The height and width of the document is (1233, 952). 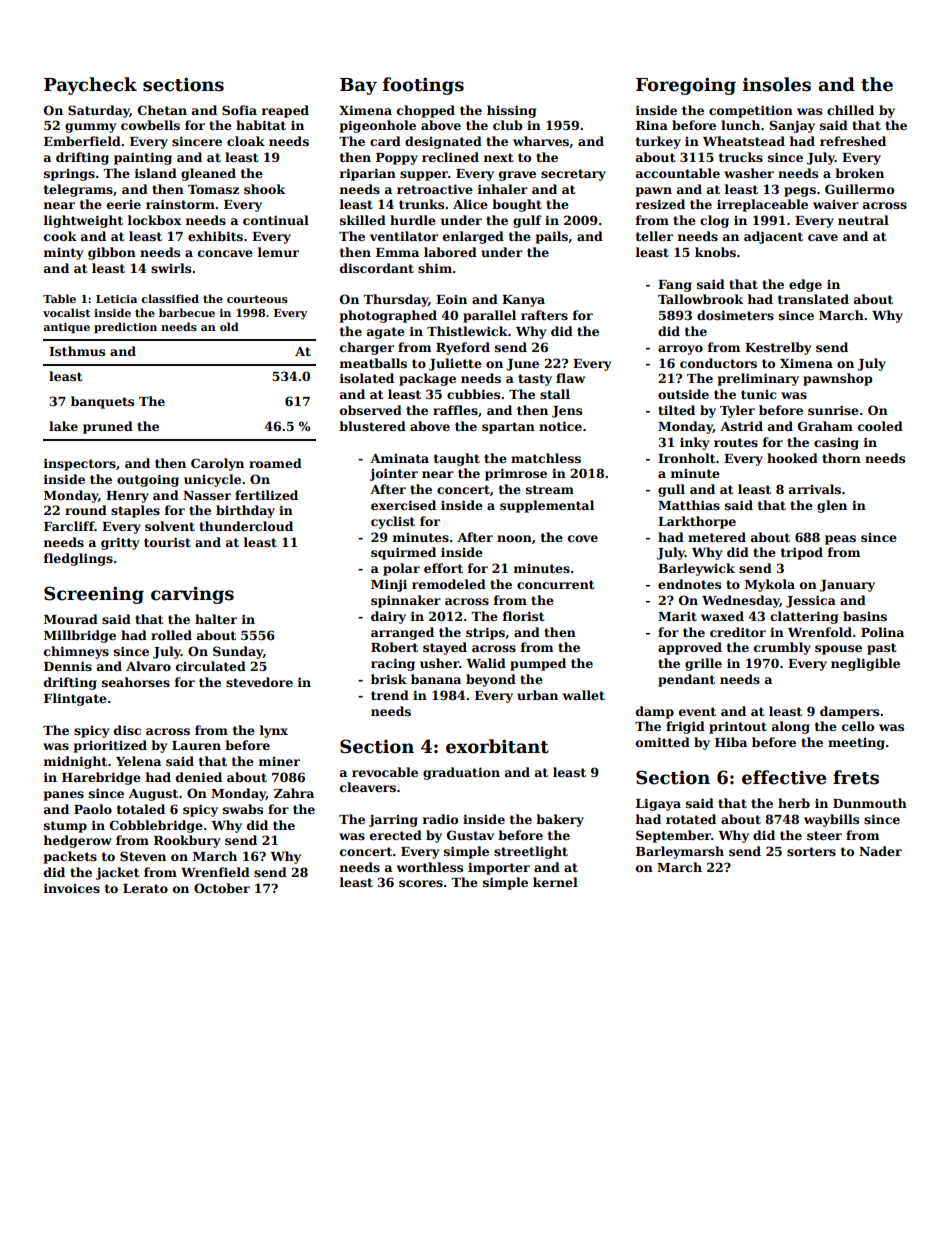 What do you see at coordinates (463, 348) in the document?
I see `Ryeford` at bounding box center [463, 348].
